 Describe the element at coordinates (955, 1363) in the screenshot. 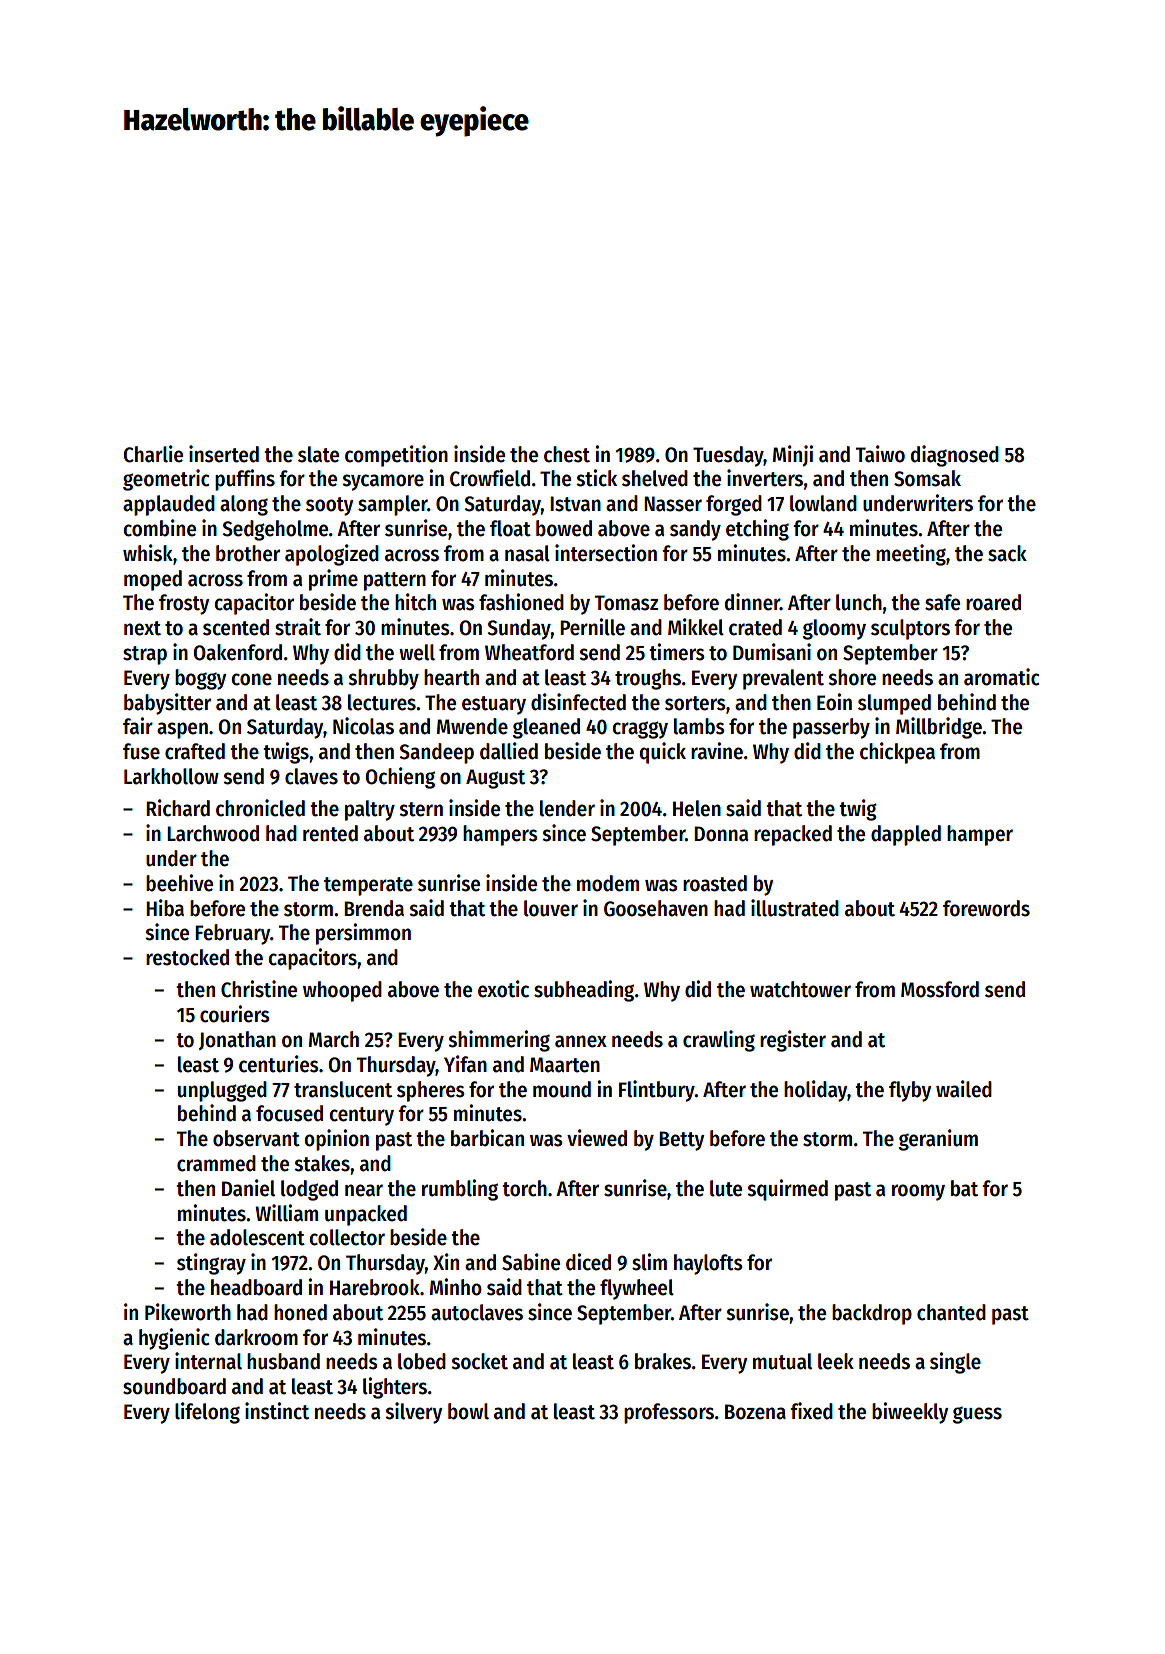

I see `single` at that location.
